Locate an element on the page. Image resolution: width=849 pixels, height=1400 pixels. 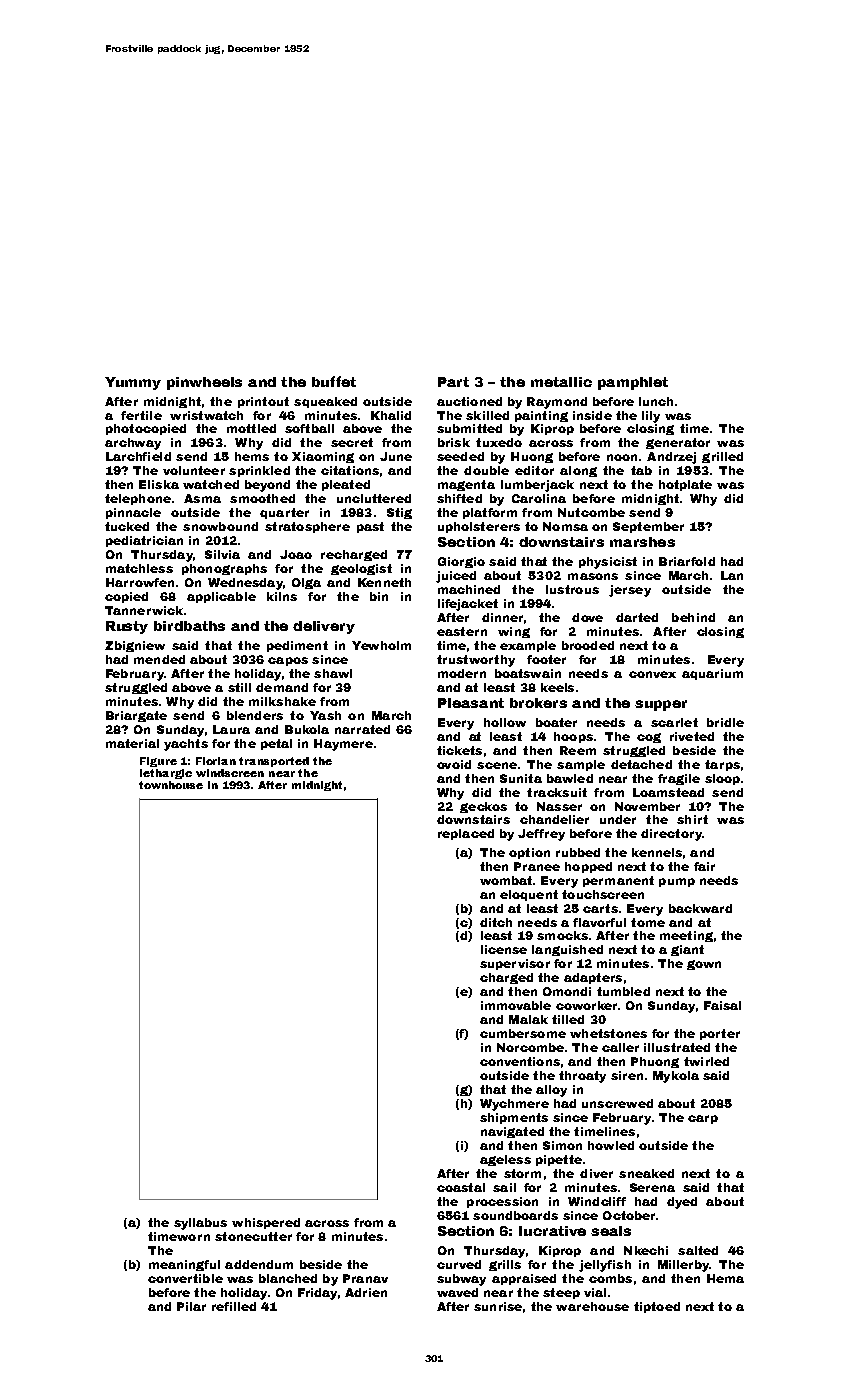
throaty is located at coordinates (582, 1077).
